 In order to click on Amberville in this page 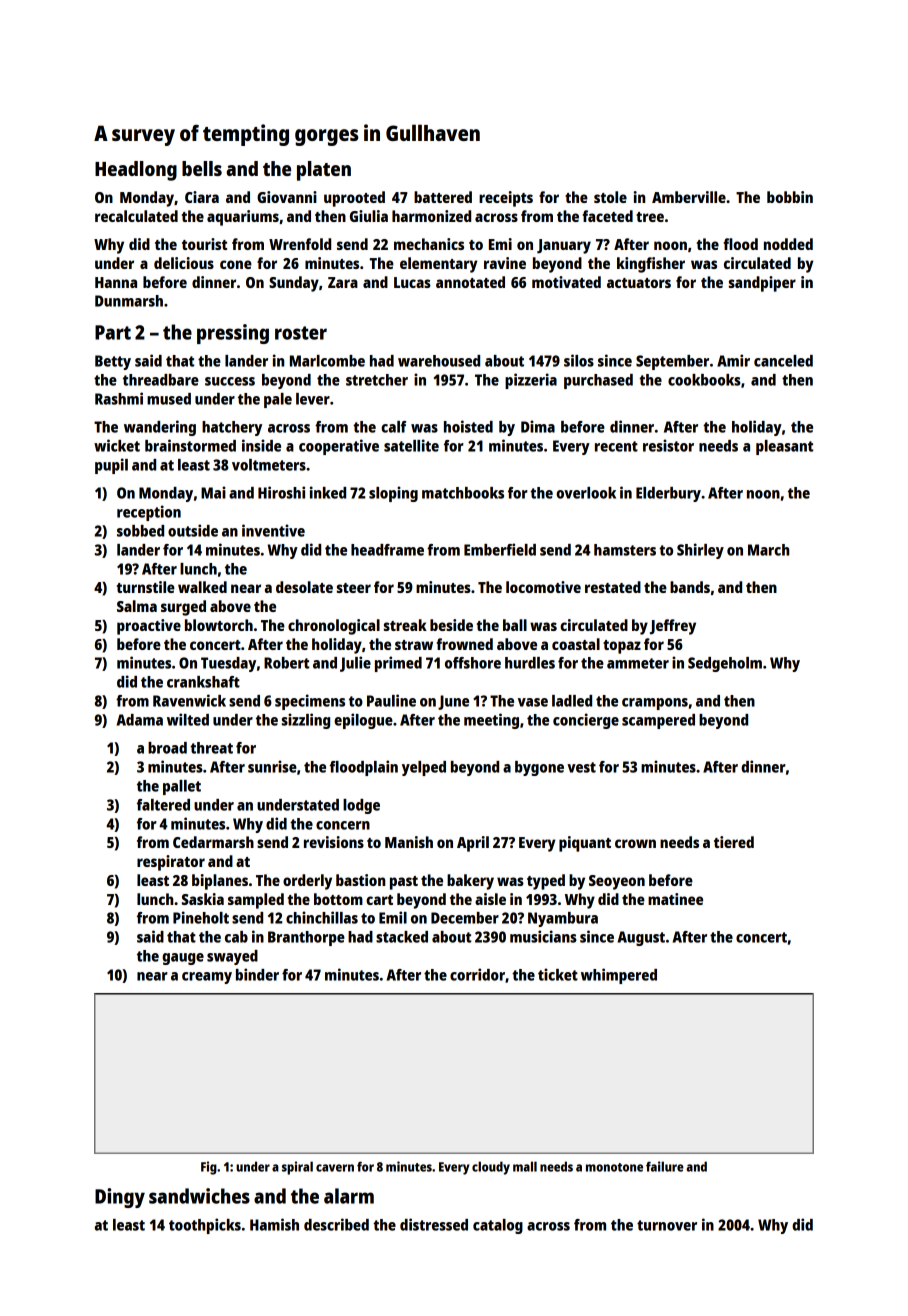, I will do `click(689, 197)`.
